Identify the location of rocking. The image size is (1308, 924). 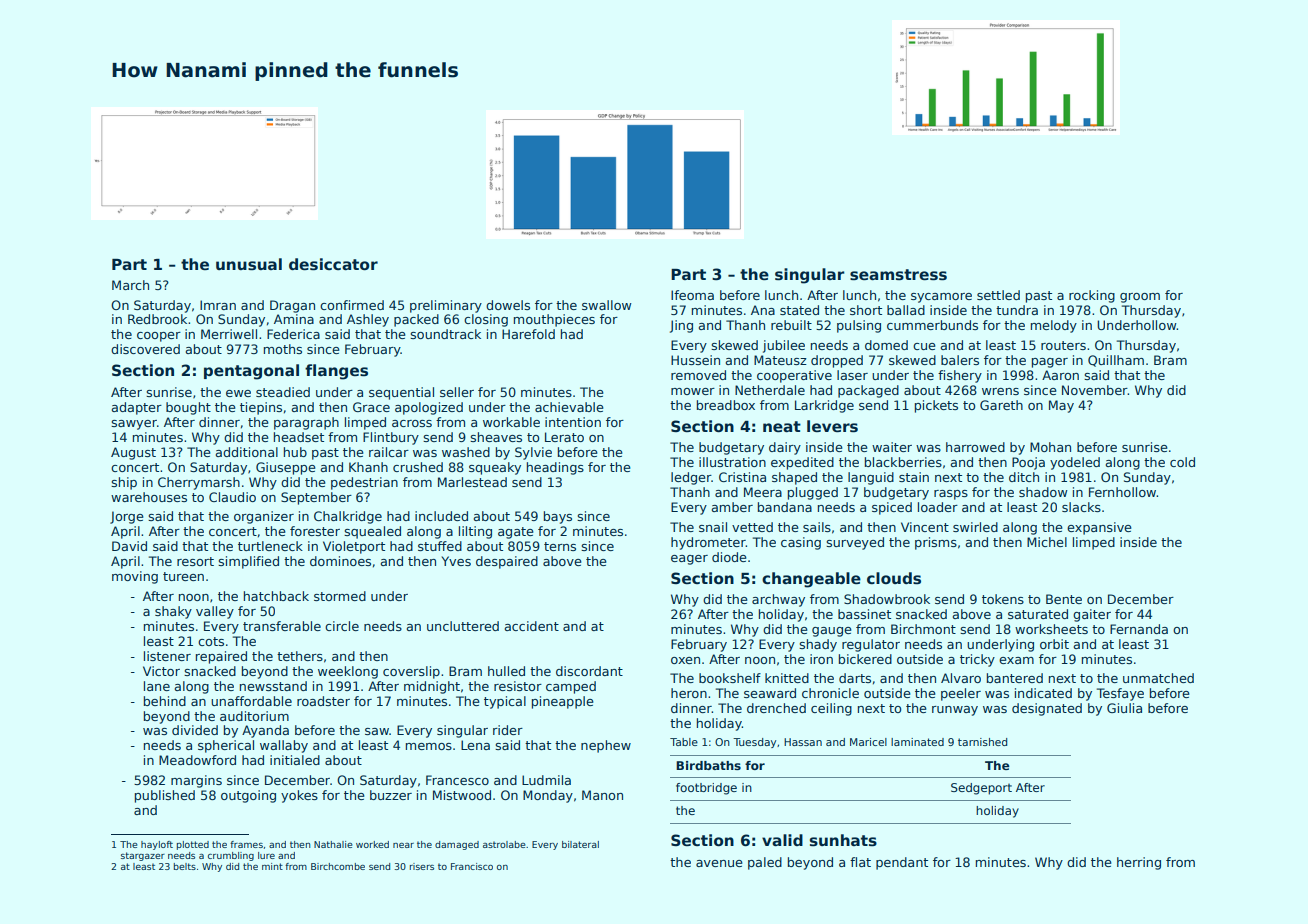
(1092, 296).
